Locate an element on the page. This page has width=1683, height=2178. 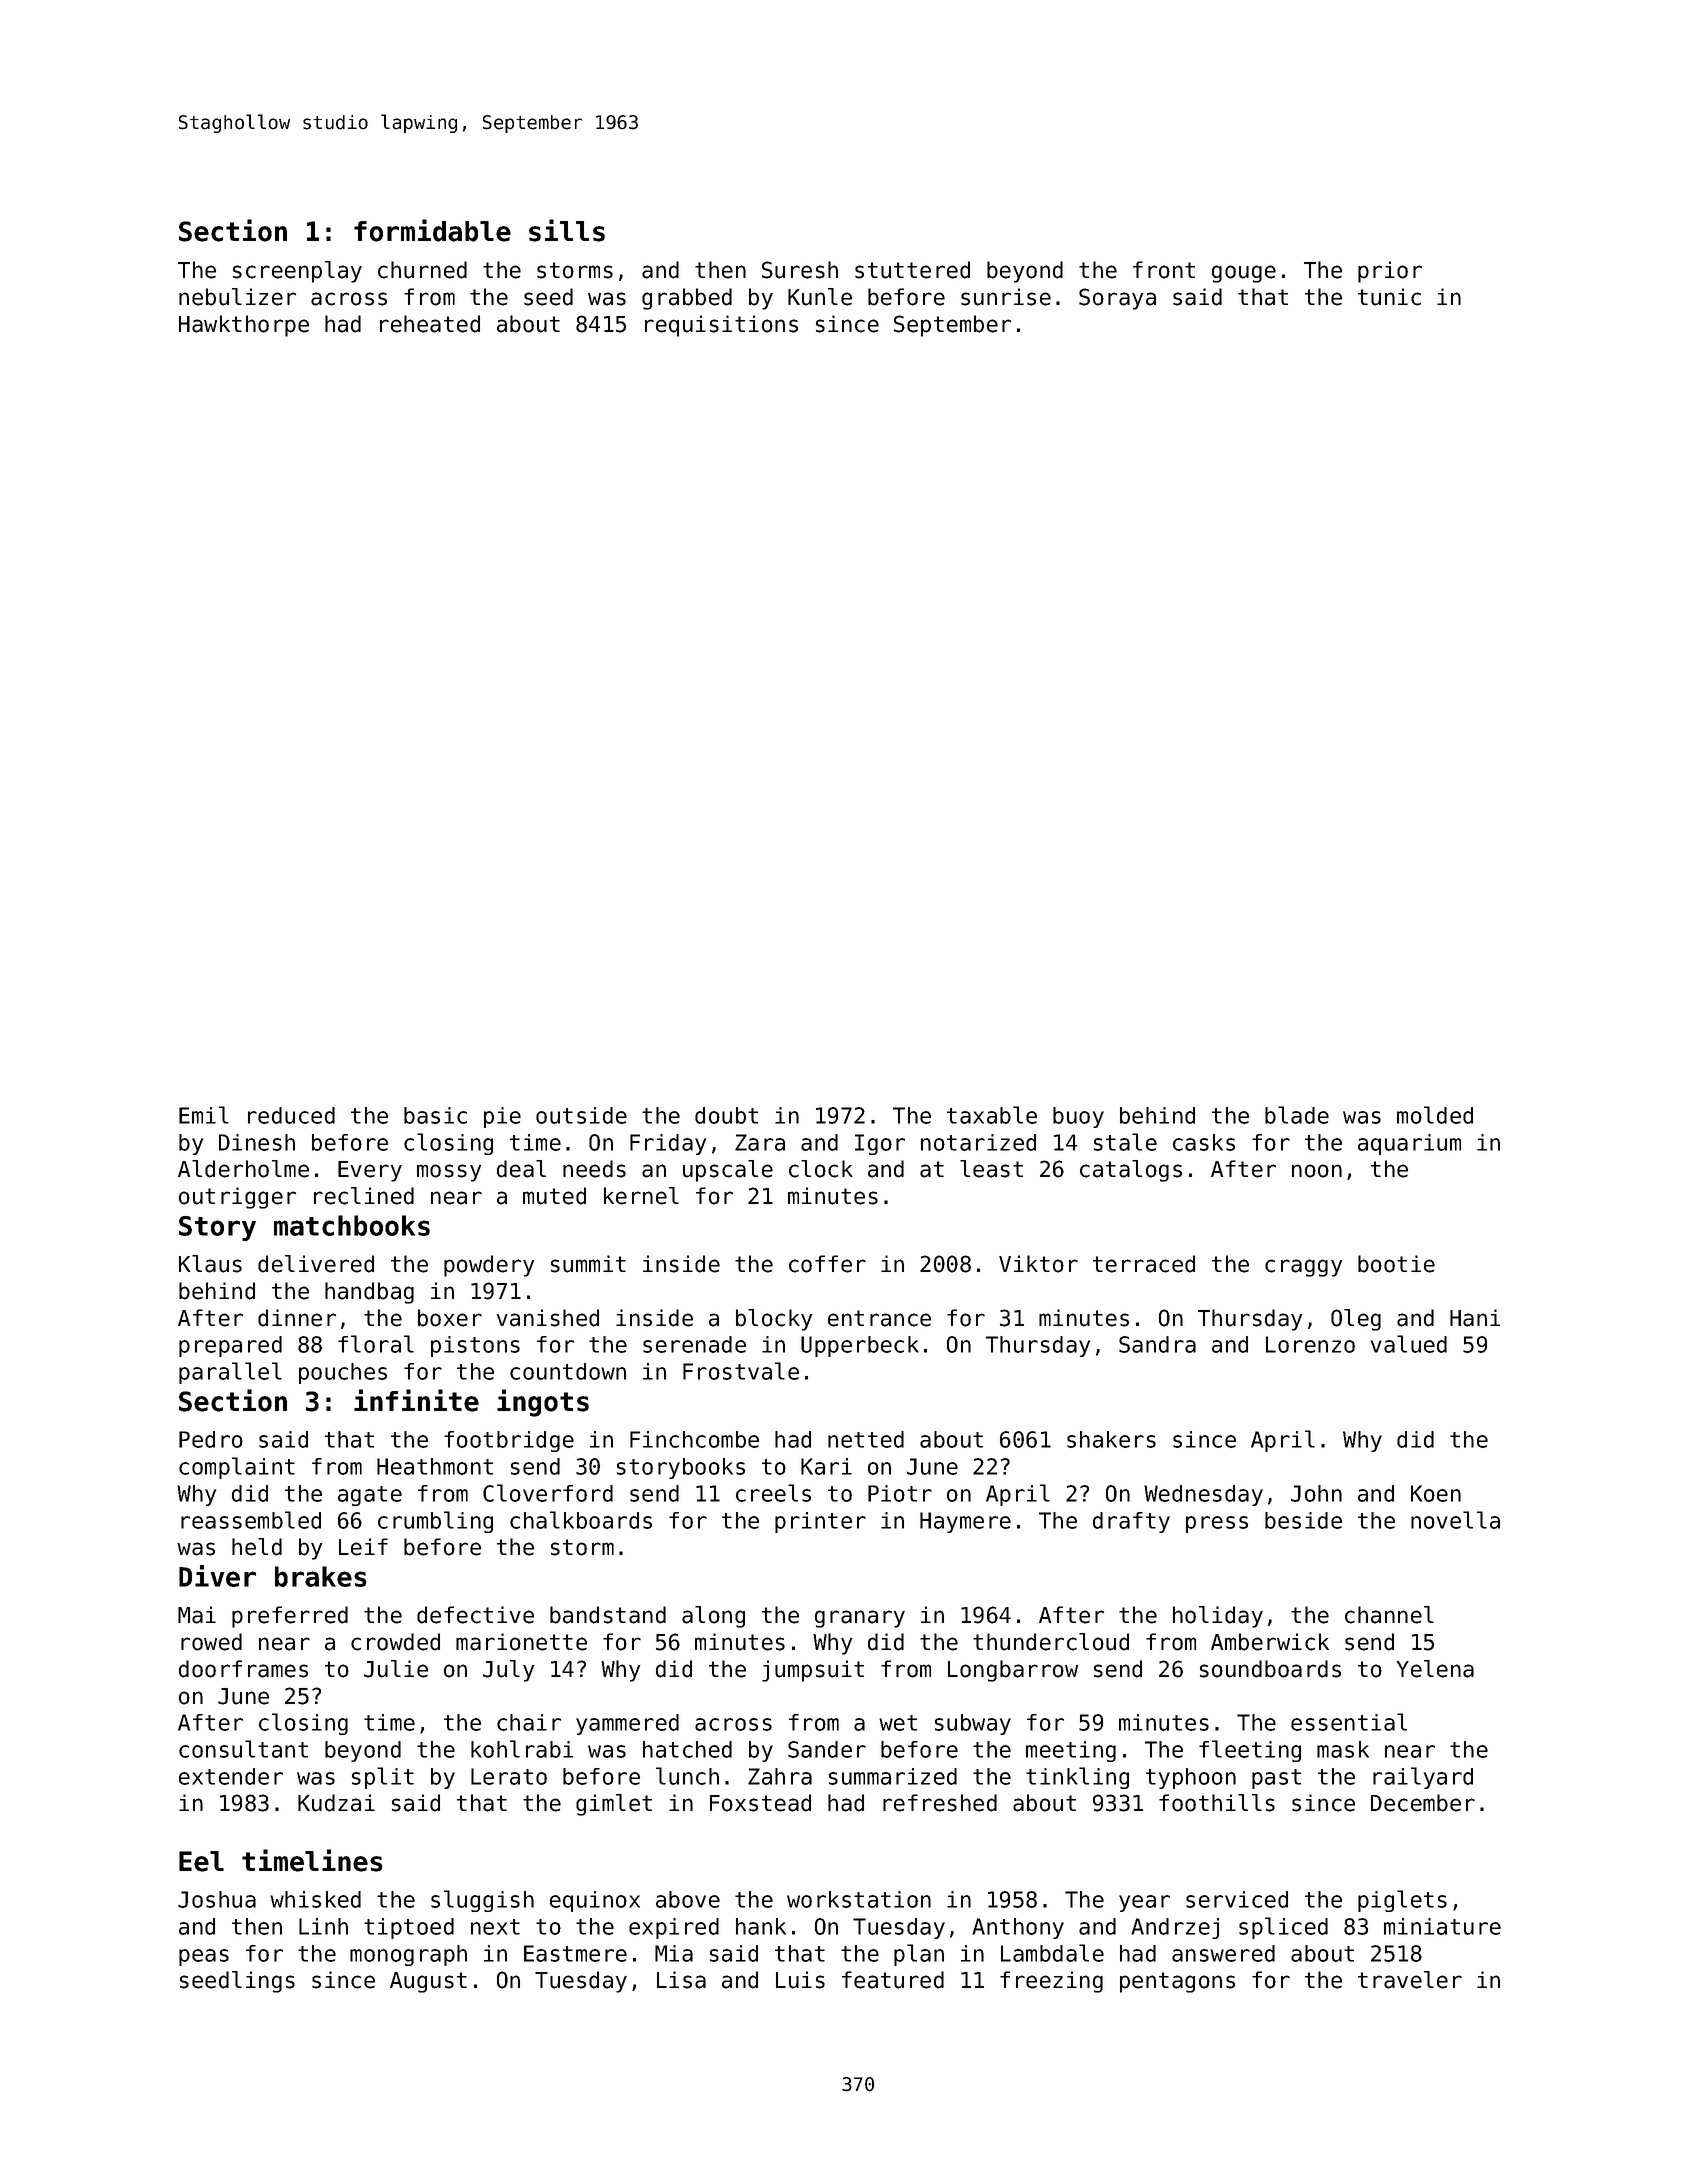
tunic is located at coordinates (1389, 297).
